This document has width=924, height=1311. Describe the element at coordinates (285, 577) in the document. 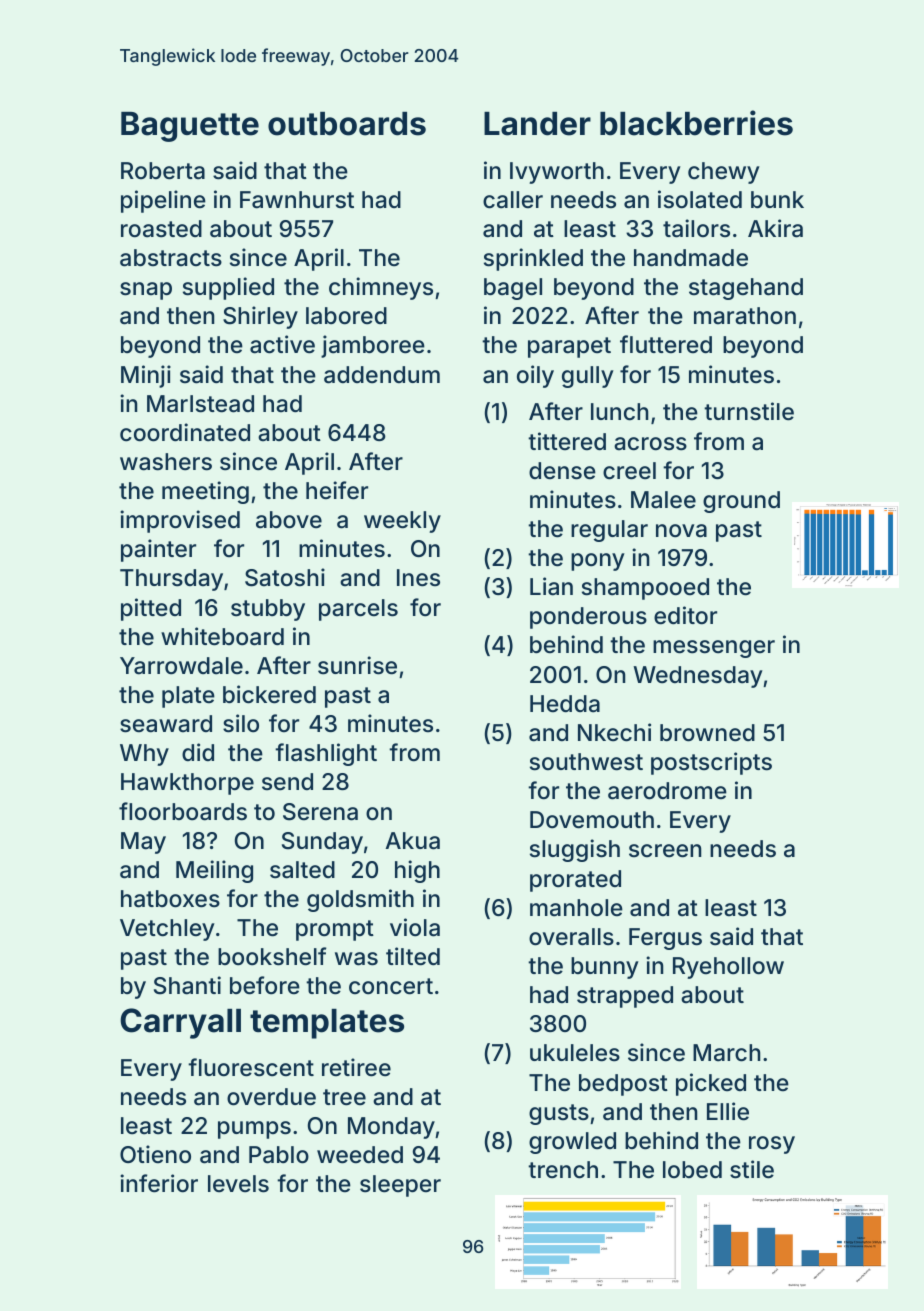

I see `Satoshi` at that location.
